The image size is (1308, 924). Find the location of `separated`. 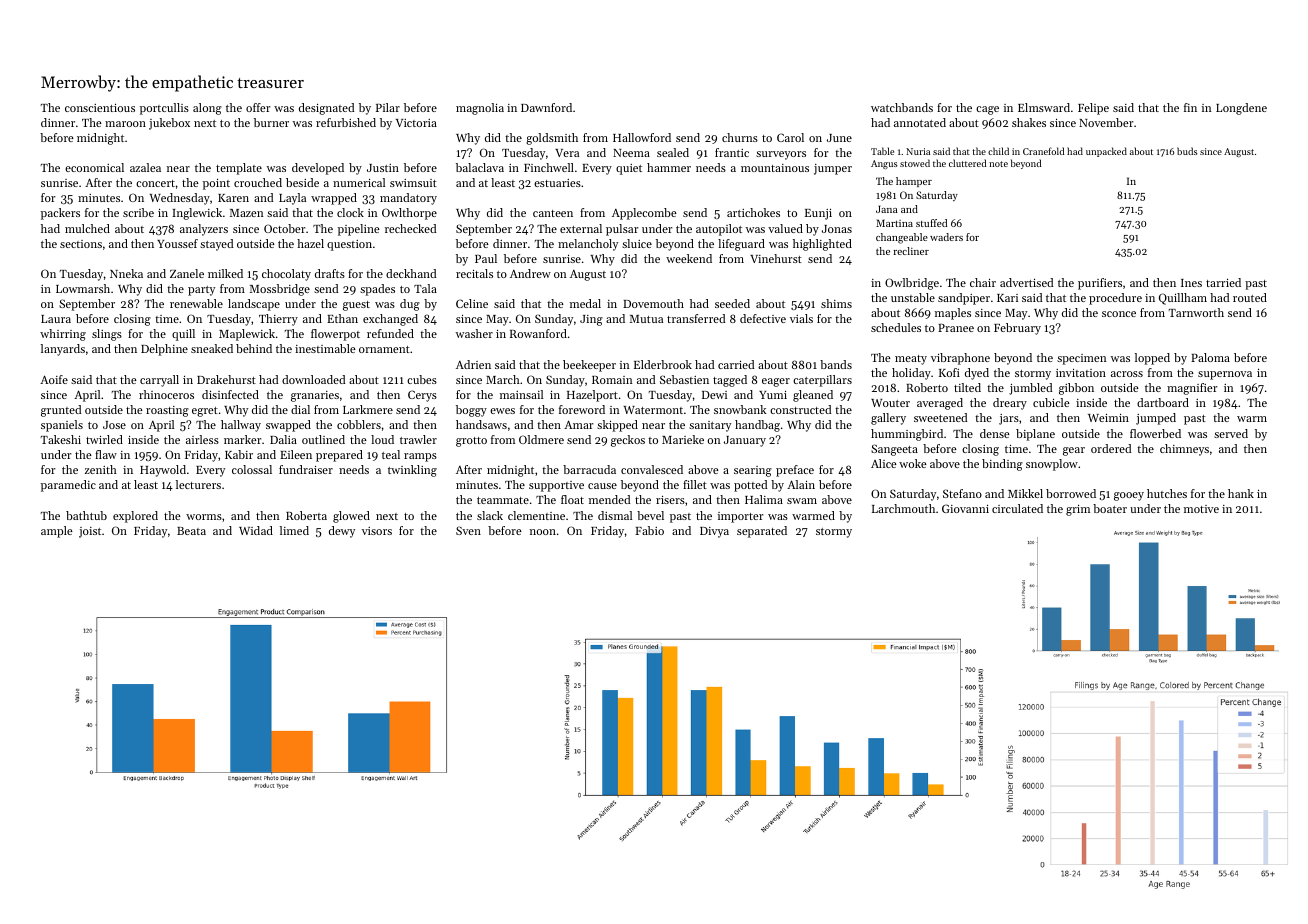

separated is located at coordinates (762, 532).
